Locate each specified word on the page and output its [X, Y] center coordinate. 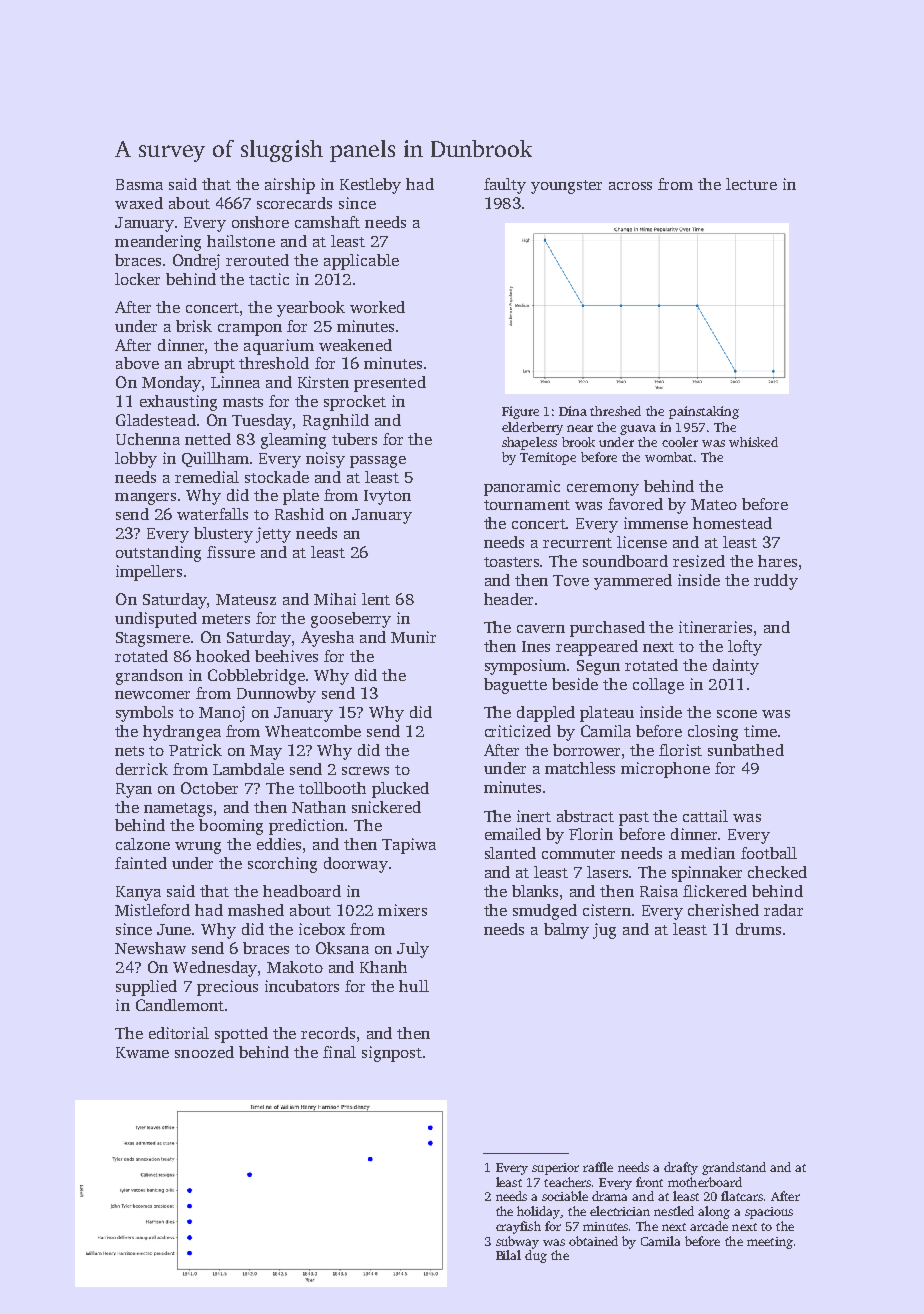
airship [290, 186]
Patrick [195, 750]
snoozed [204, 1052]
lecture [751, 184]
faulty [505, 186]
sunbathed [746, 750]
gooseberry [351, 620]
